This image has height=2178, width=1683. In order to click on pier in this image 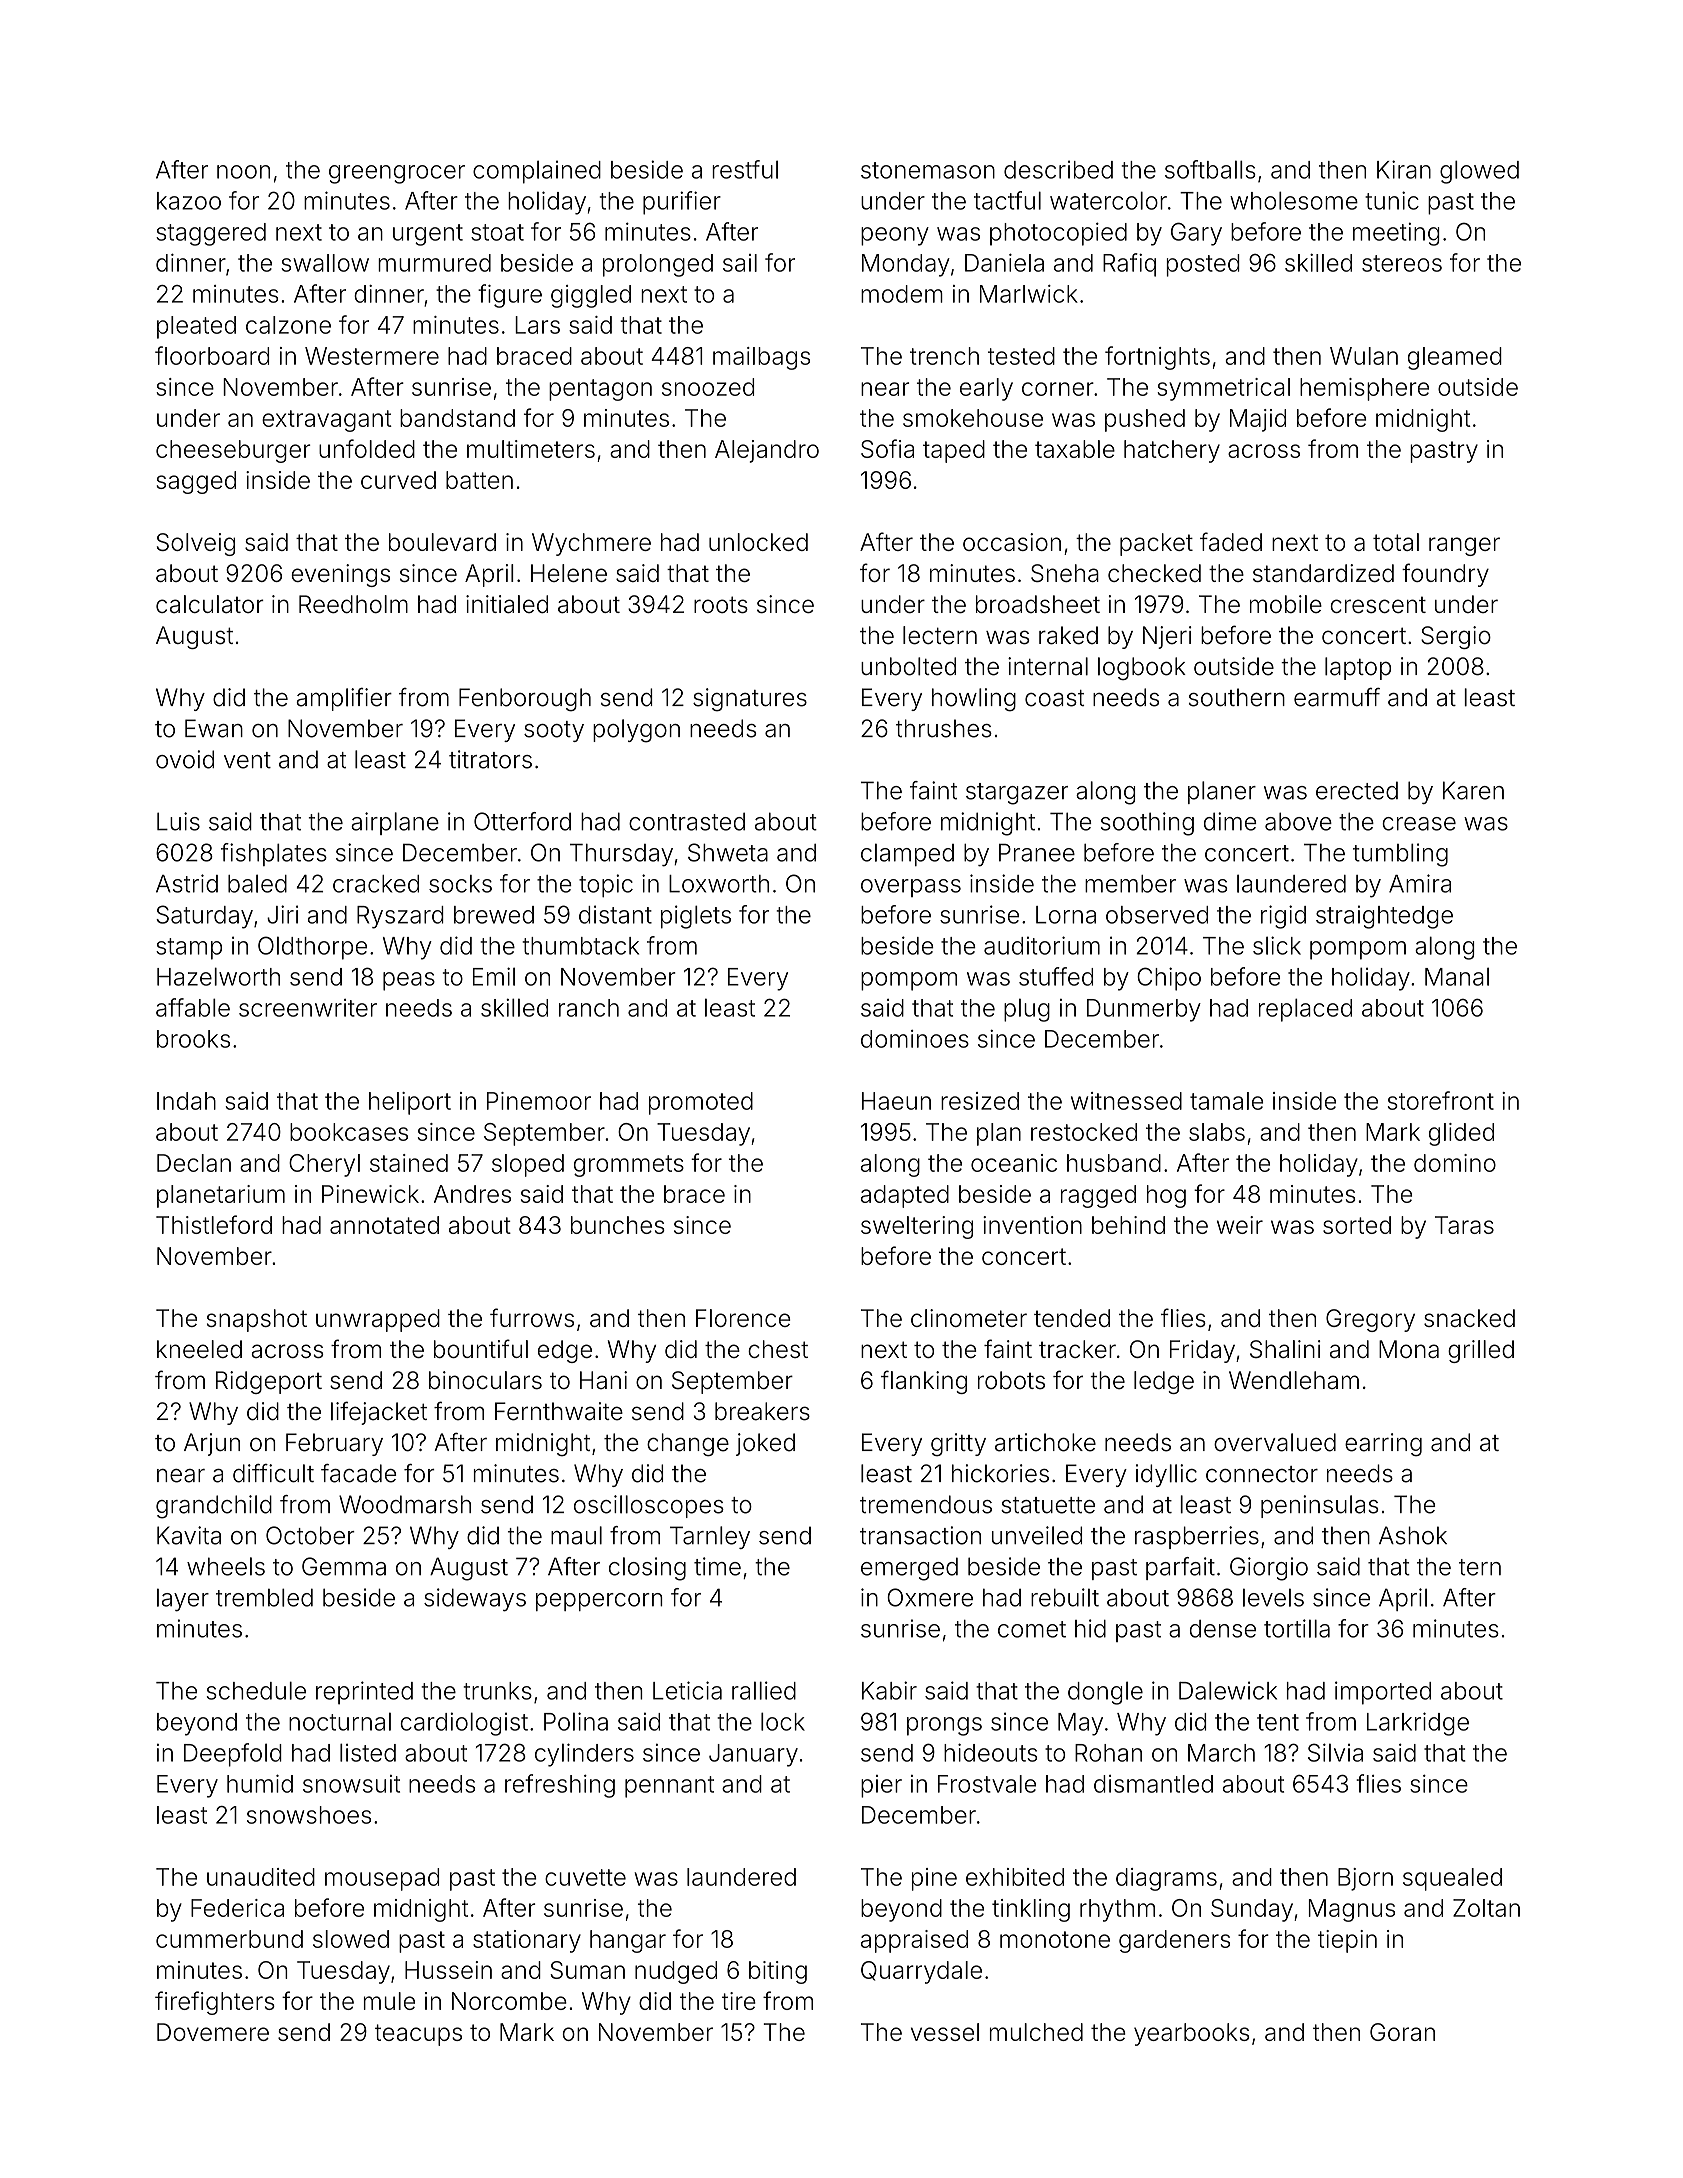, I will do `click(881, 1786)`.
